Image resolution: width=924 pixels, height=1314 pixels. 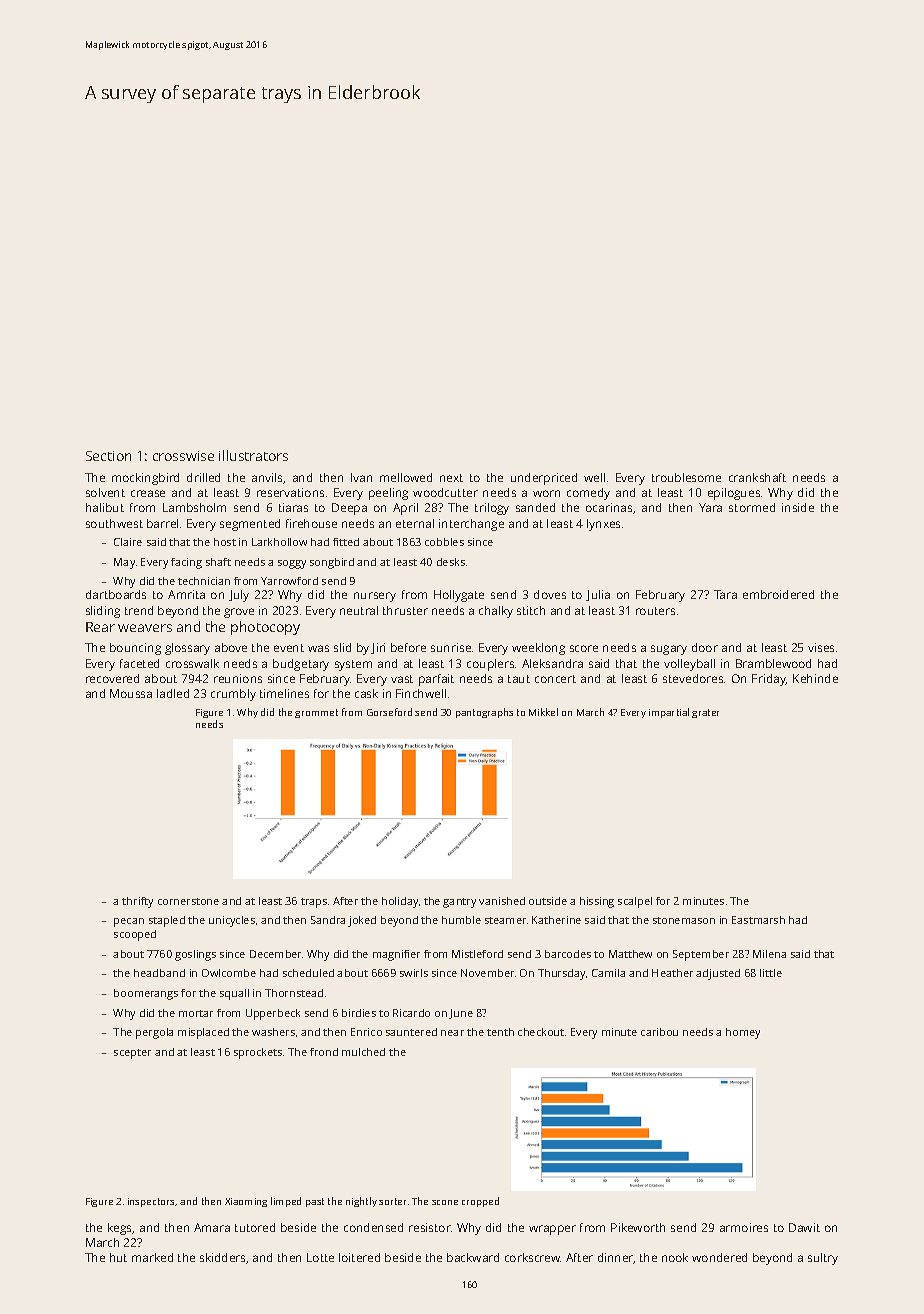 What do you see at coordinates (246, 1202) in the image?
I see `Xiaoming` at bounding box center [246, 1202].
